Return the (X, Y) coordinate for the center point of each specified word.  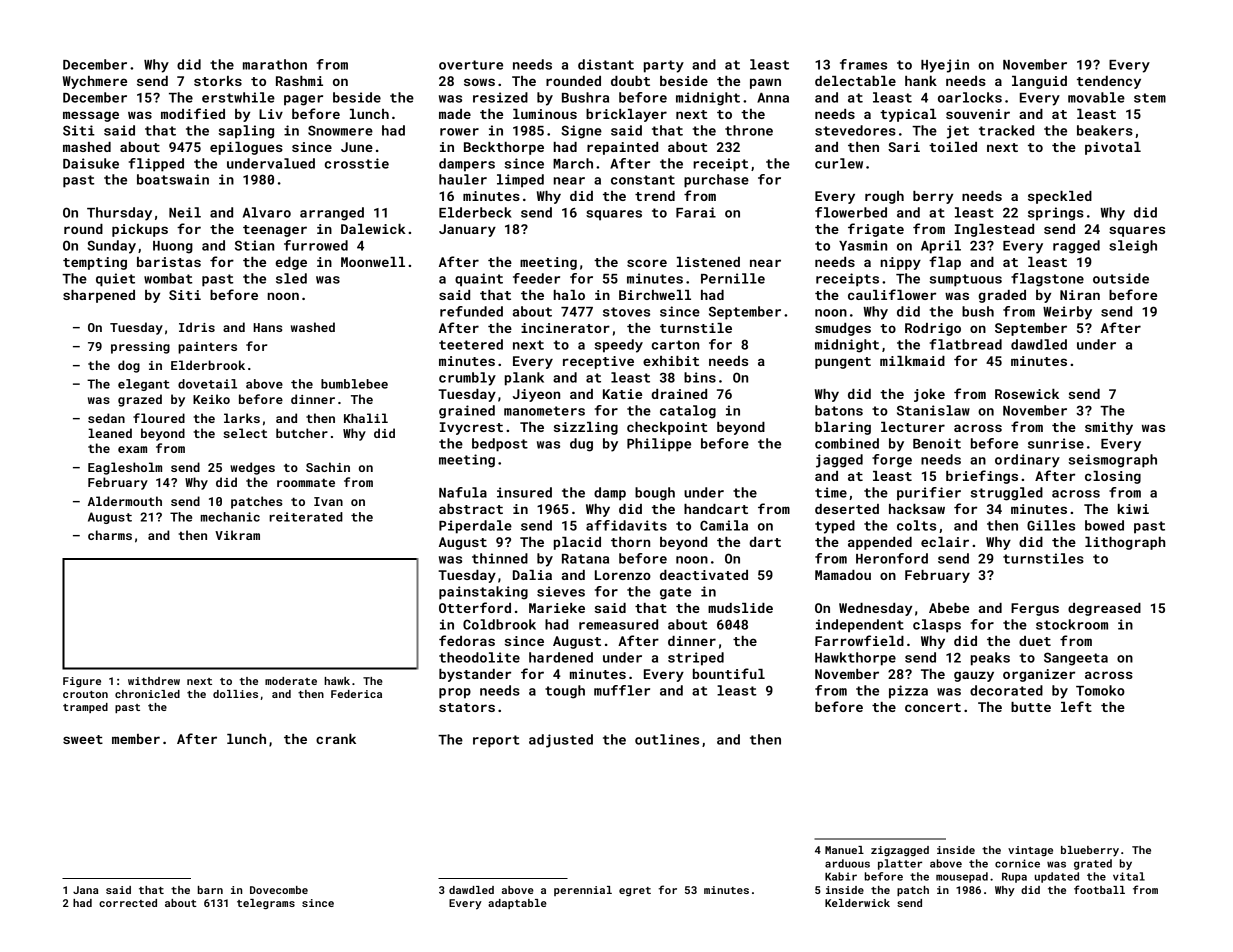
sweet (83, 739)
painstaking (483, 593)
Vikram (237, 535)
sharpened (99, 296)
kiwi (1133, 509)
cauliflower (892, 294)
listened (708, 262)
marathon (275, 64)
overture (471, 65)
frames (863, 64)
